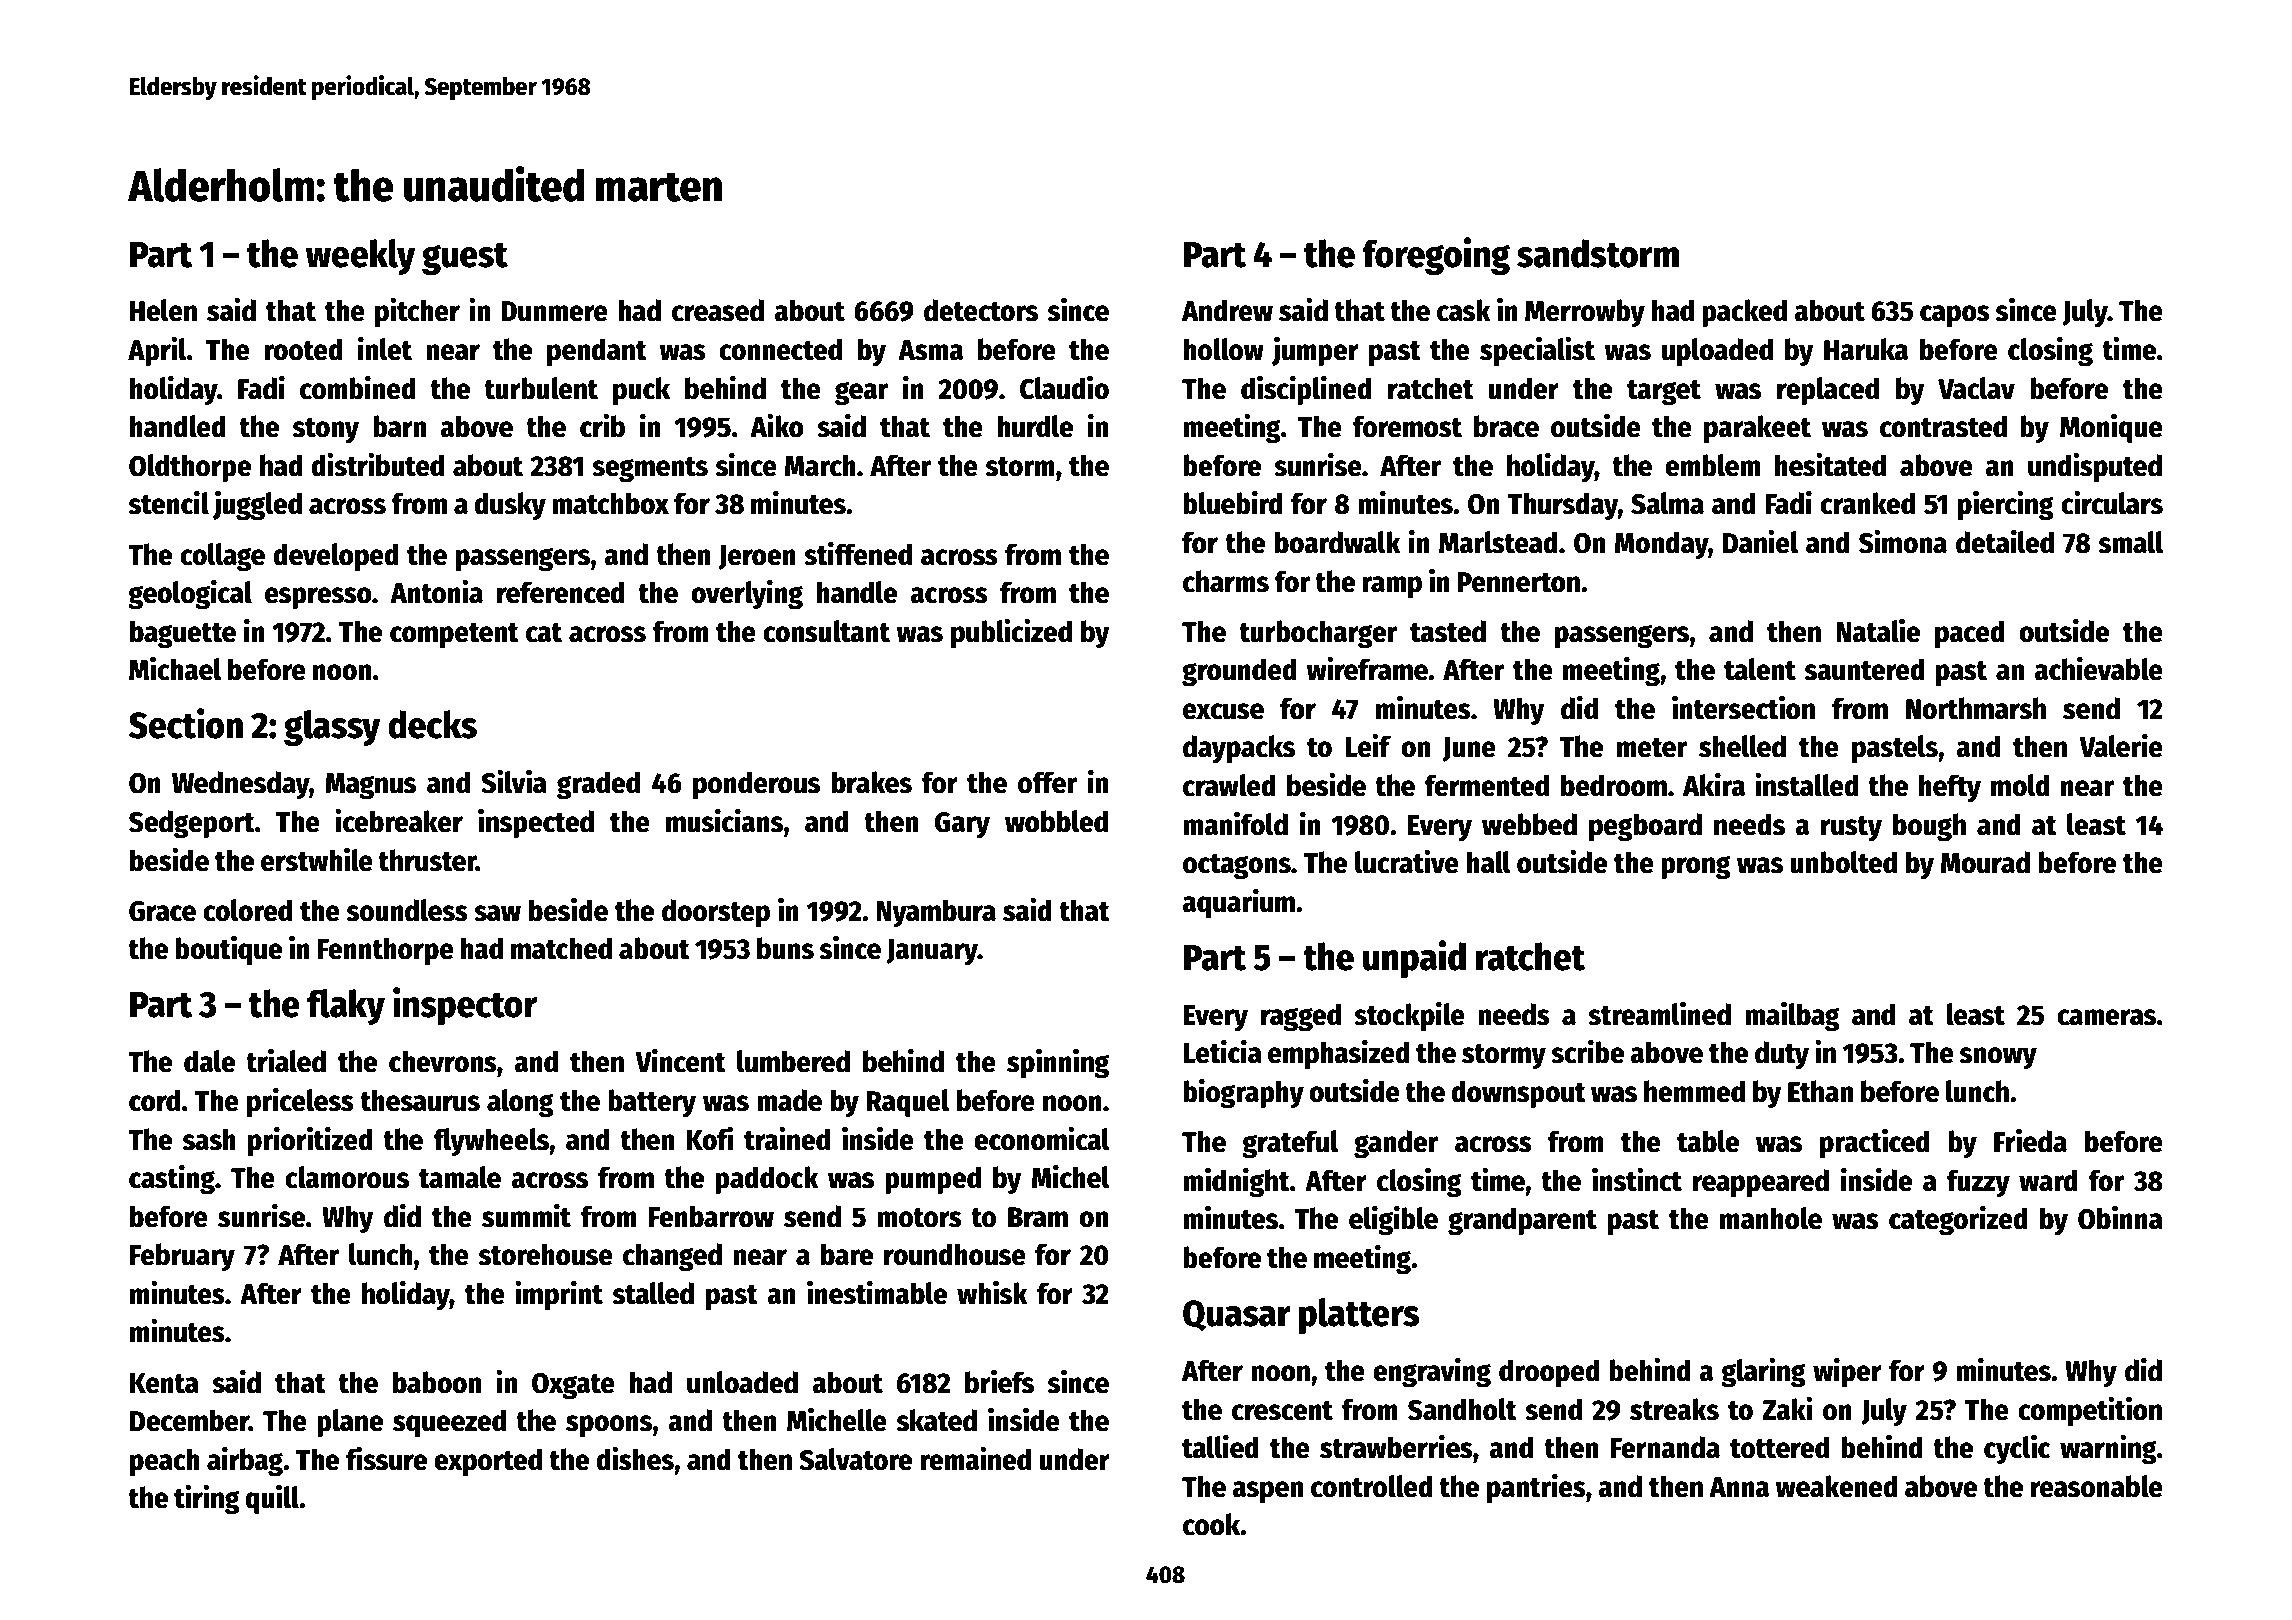 This screenshot has height=1620, width=2292. What do you see at coordinates (908, 1103) in the screenshot?
I see `Raquel` at bounding box center [908, 1103].
